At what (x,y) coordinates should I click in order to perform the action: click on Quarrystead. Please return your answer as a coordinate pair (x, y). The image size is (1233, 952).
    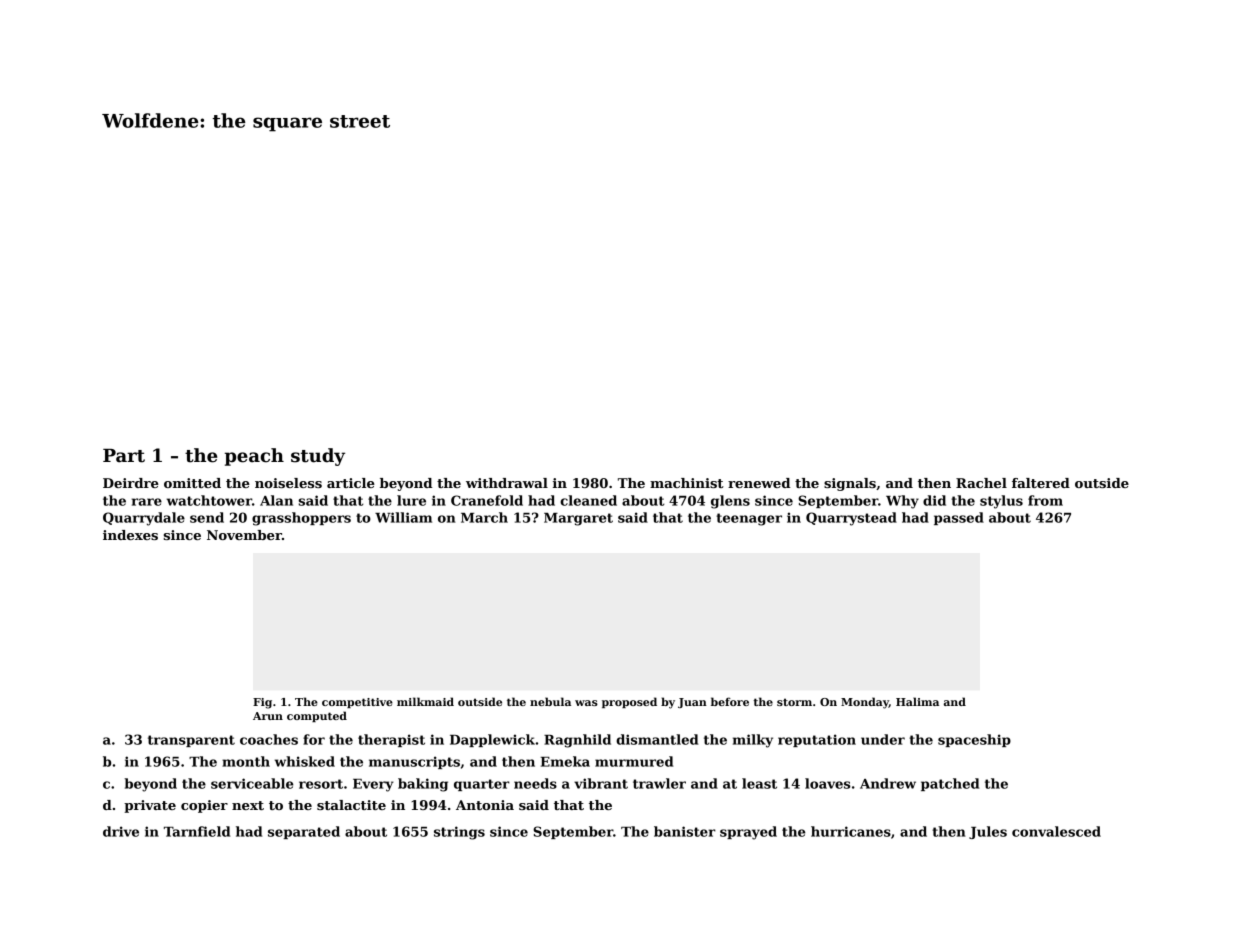
    Looking at the image, I should click on (851, 519).
